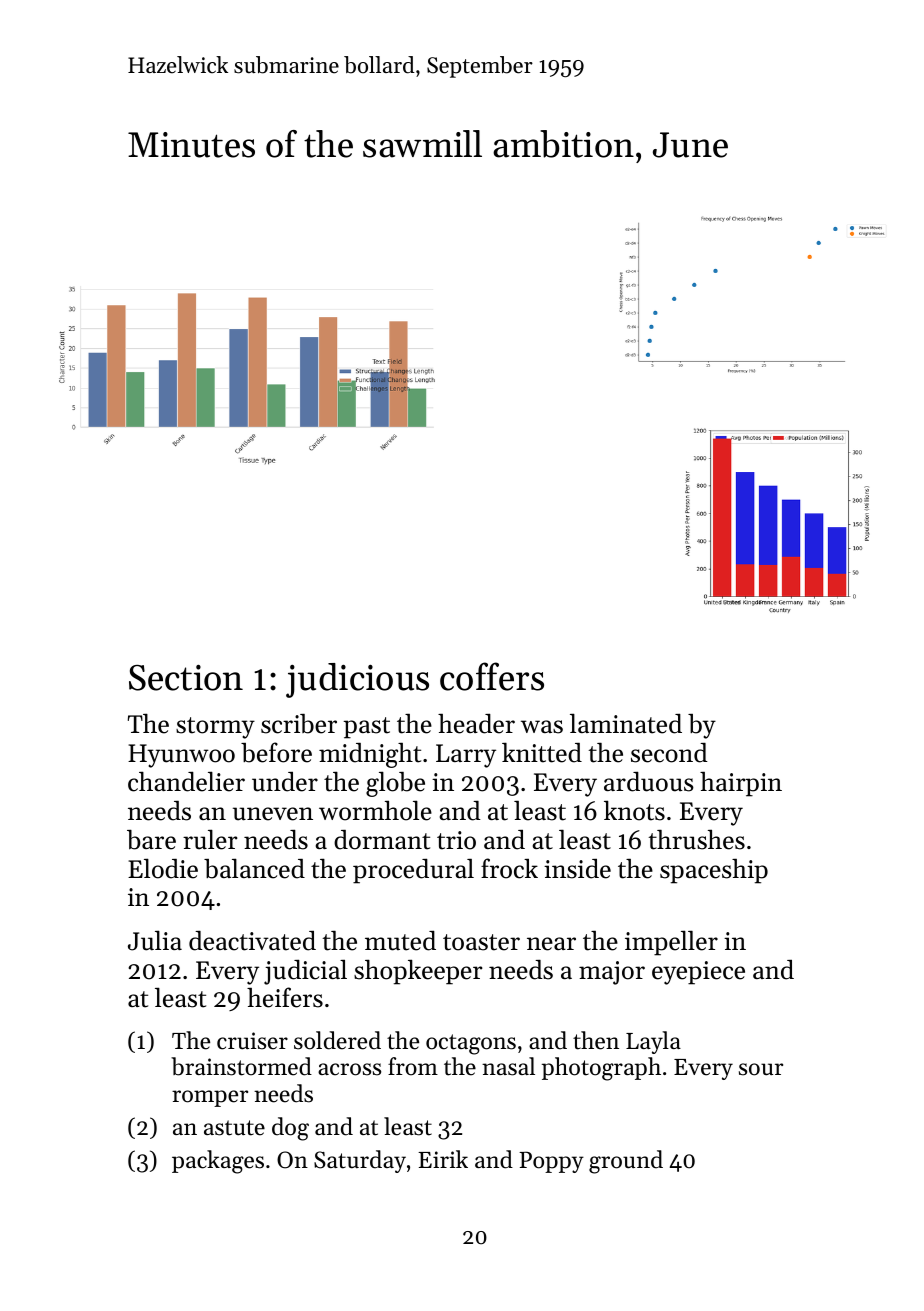  Describe the element at coordinates (456, 840) in the image. I see `trio` at that location.
